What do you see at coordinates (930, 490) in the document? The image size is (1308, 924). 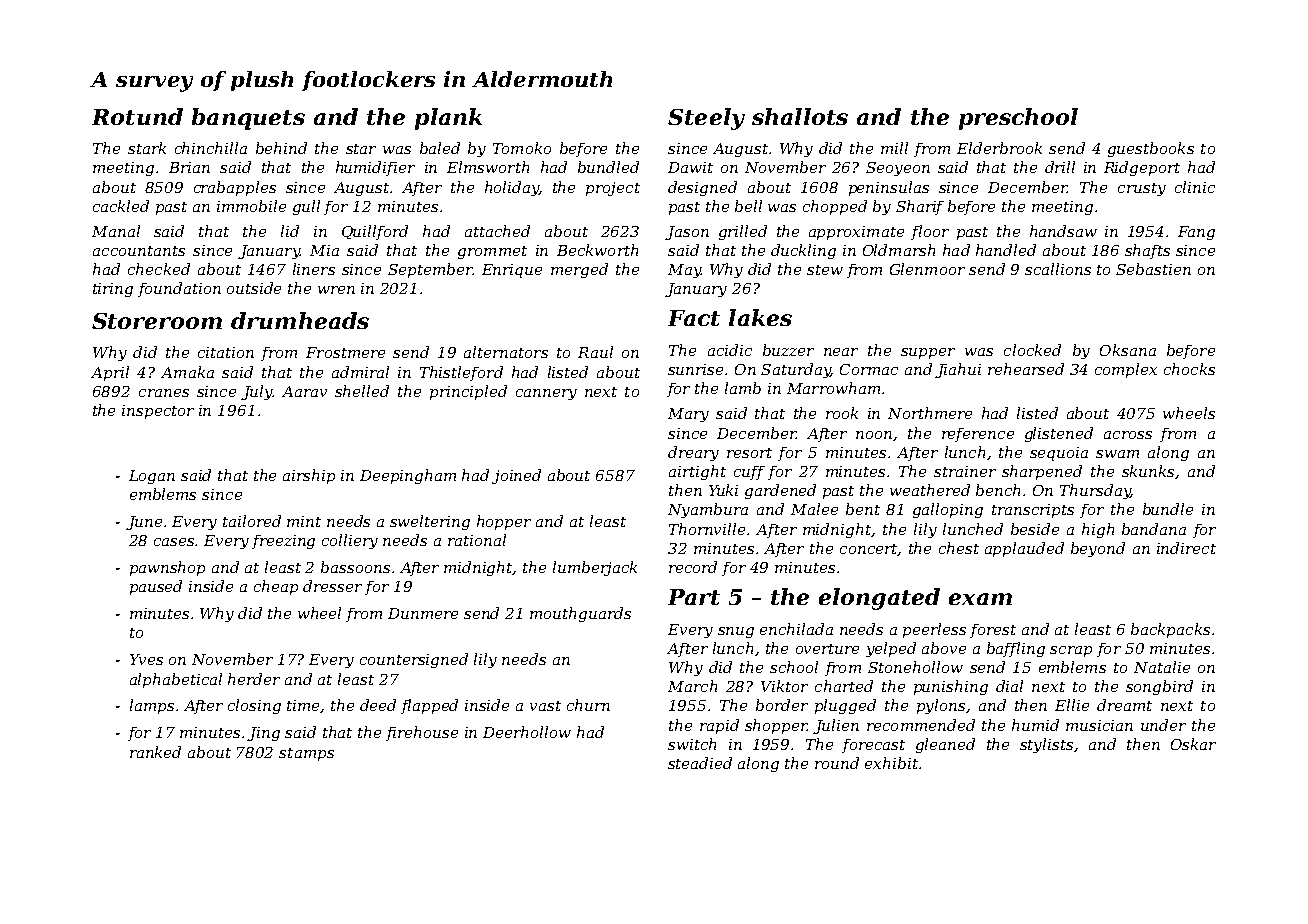 I see `weathered` at bounding box center [930, 490].
